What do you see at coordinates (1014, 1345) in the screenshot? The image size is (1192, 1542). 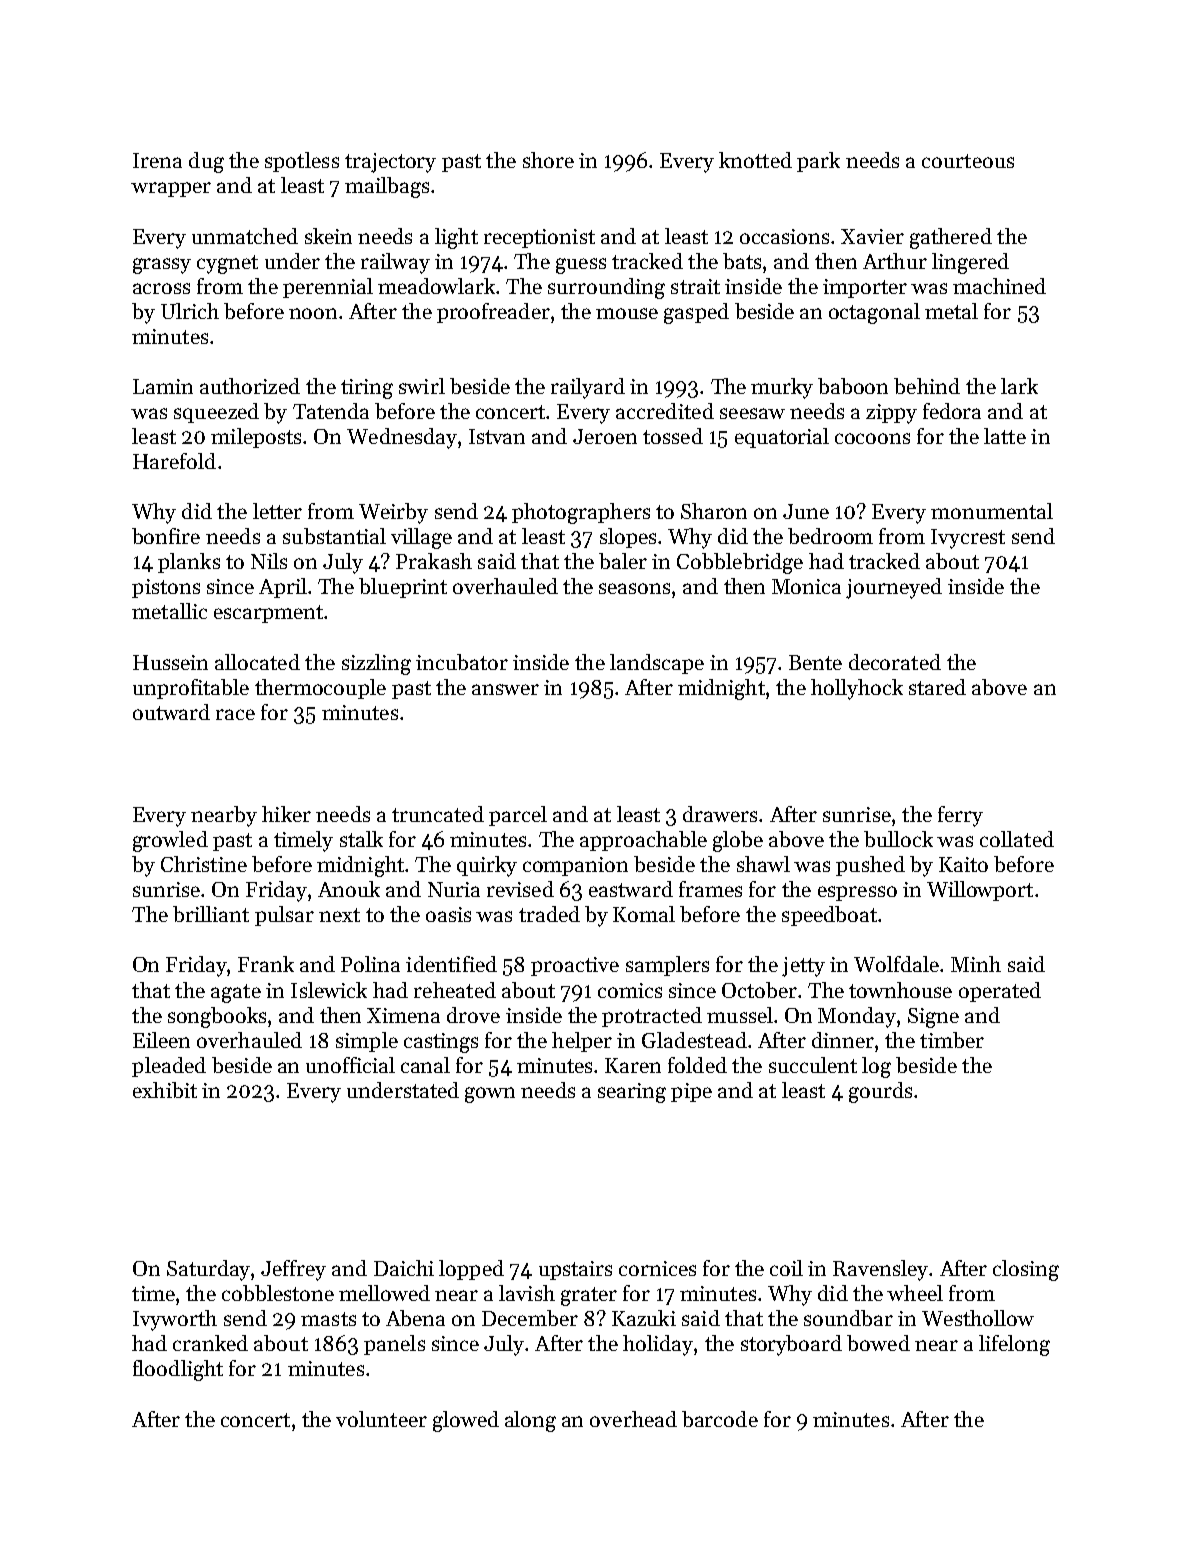 I see `lifelong` at bounding box center [1014, 1345].
